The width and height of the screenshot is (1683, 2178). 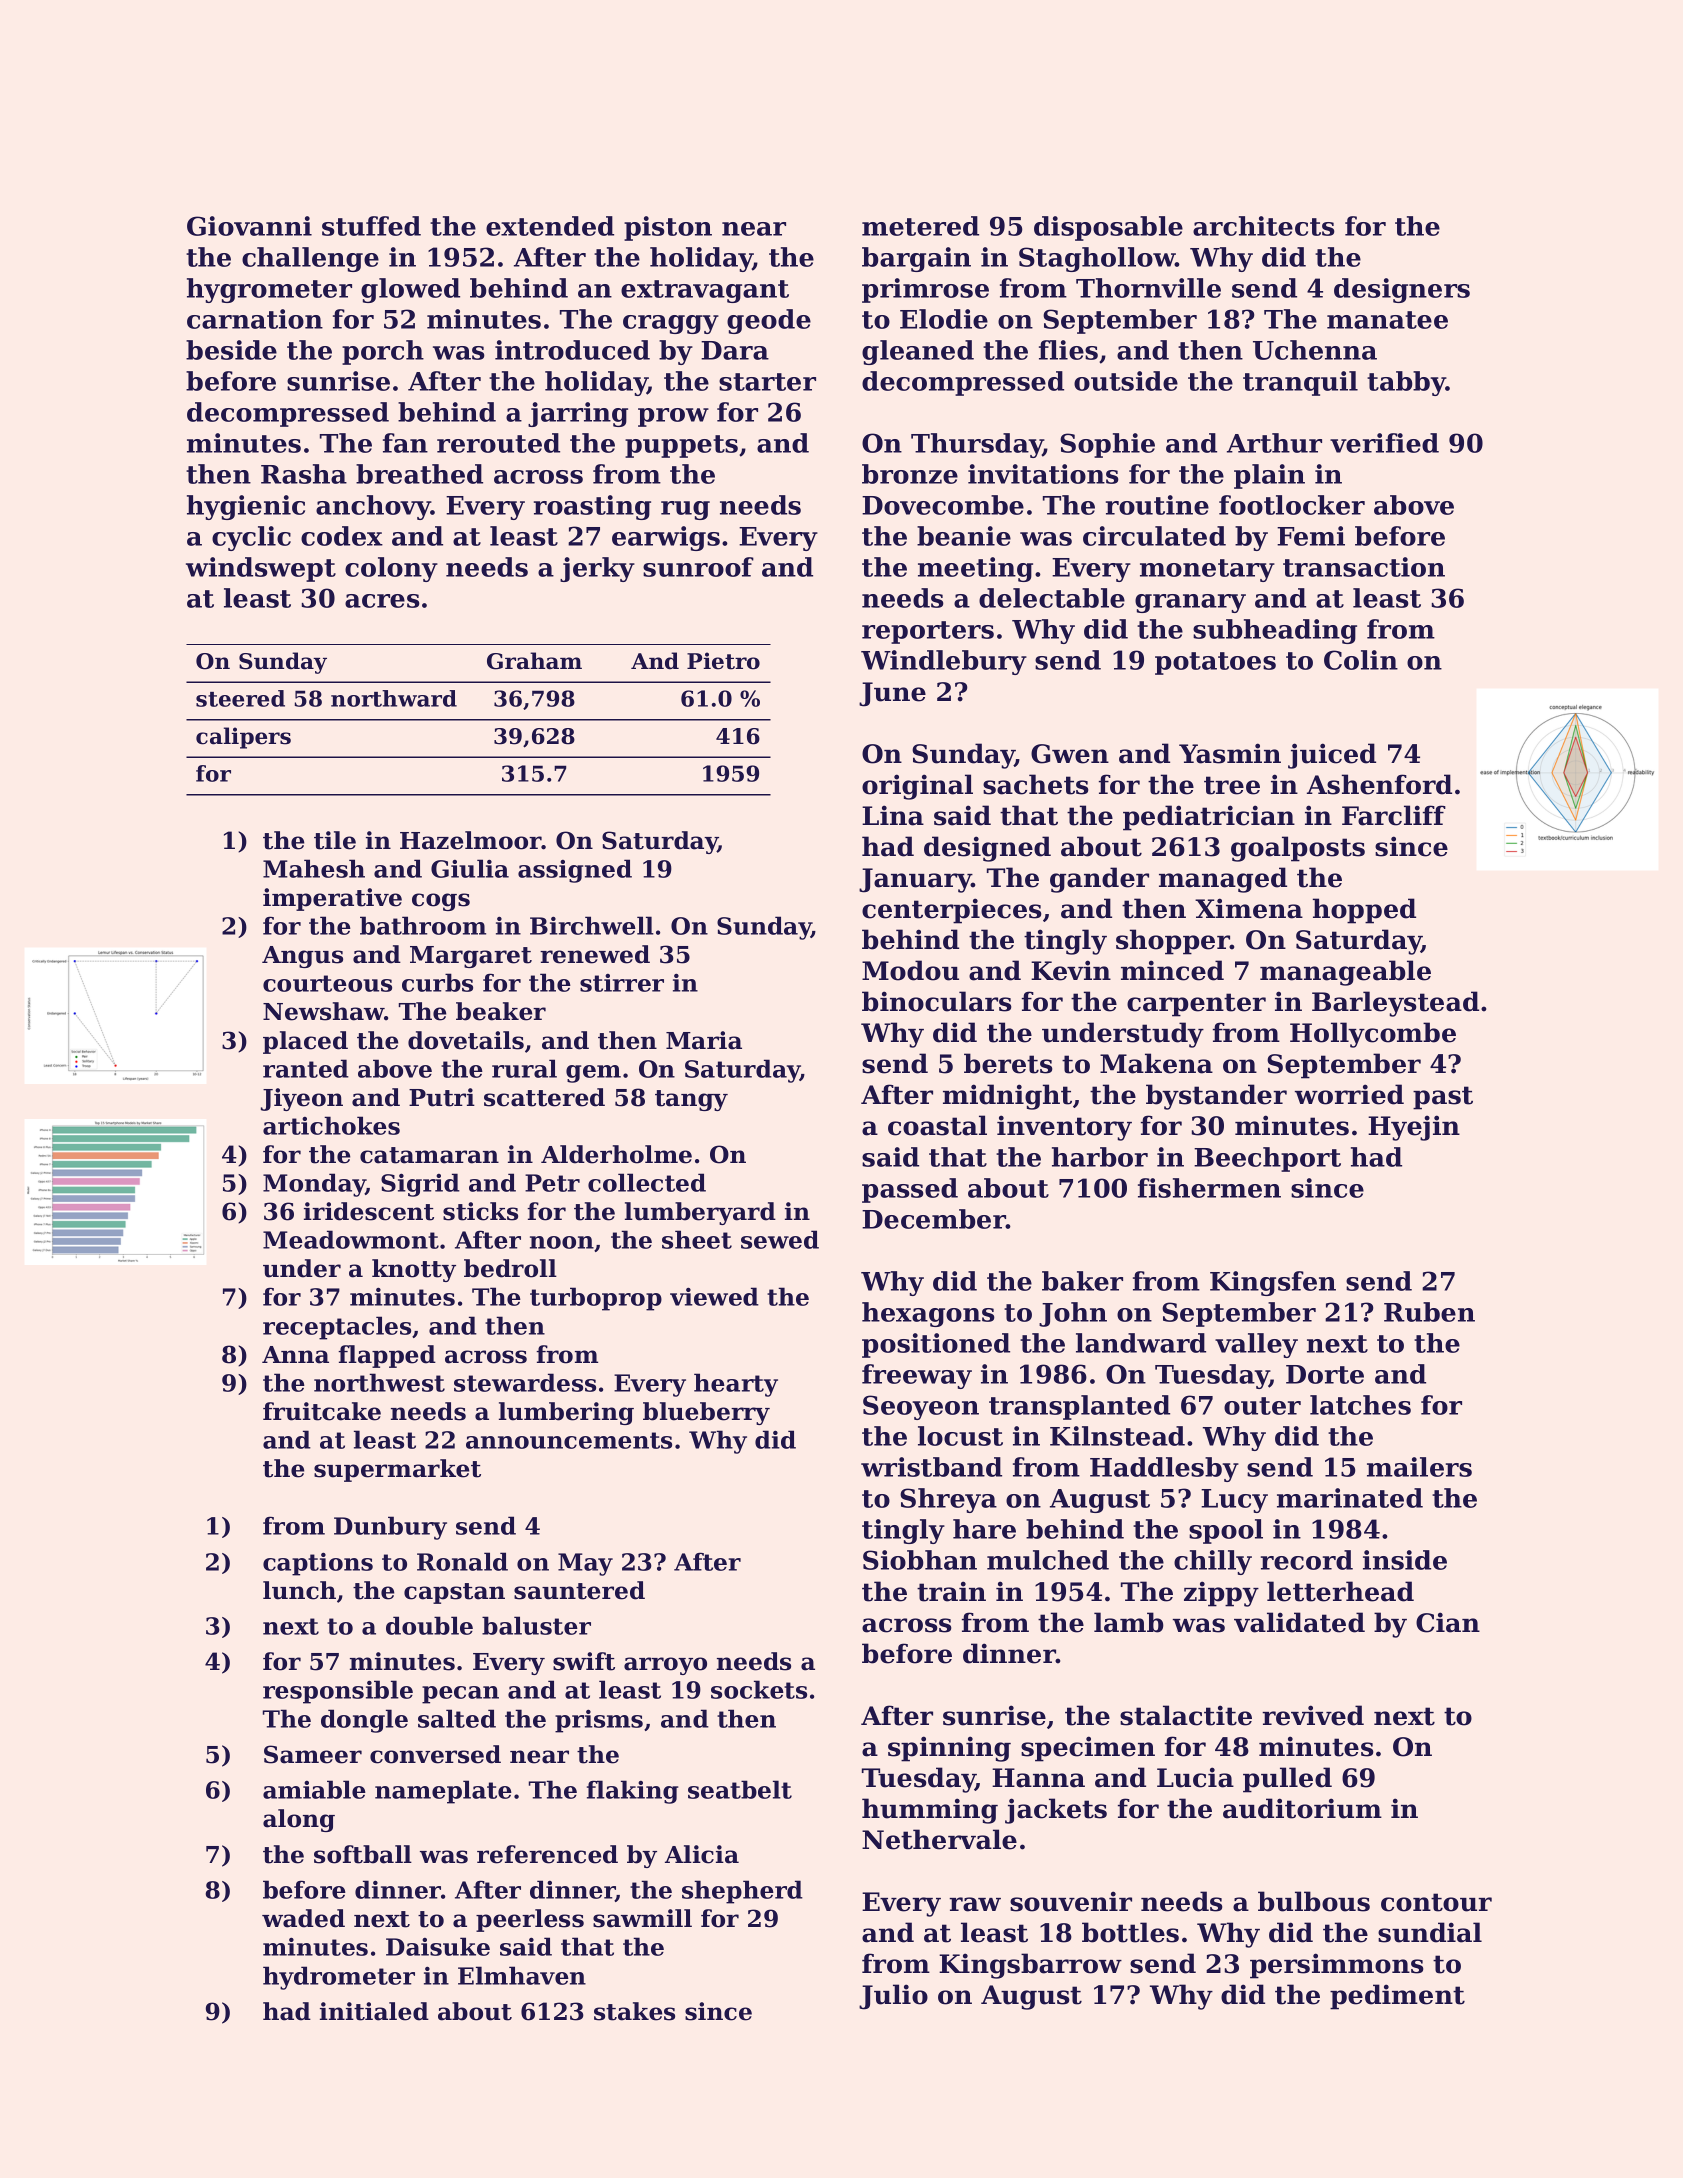 I want to click on inside, so click(x=1405, y=1560).
